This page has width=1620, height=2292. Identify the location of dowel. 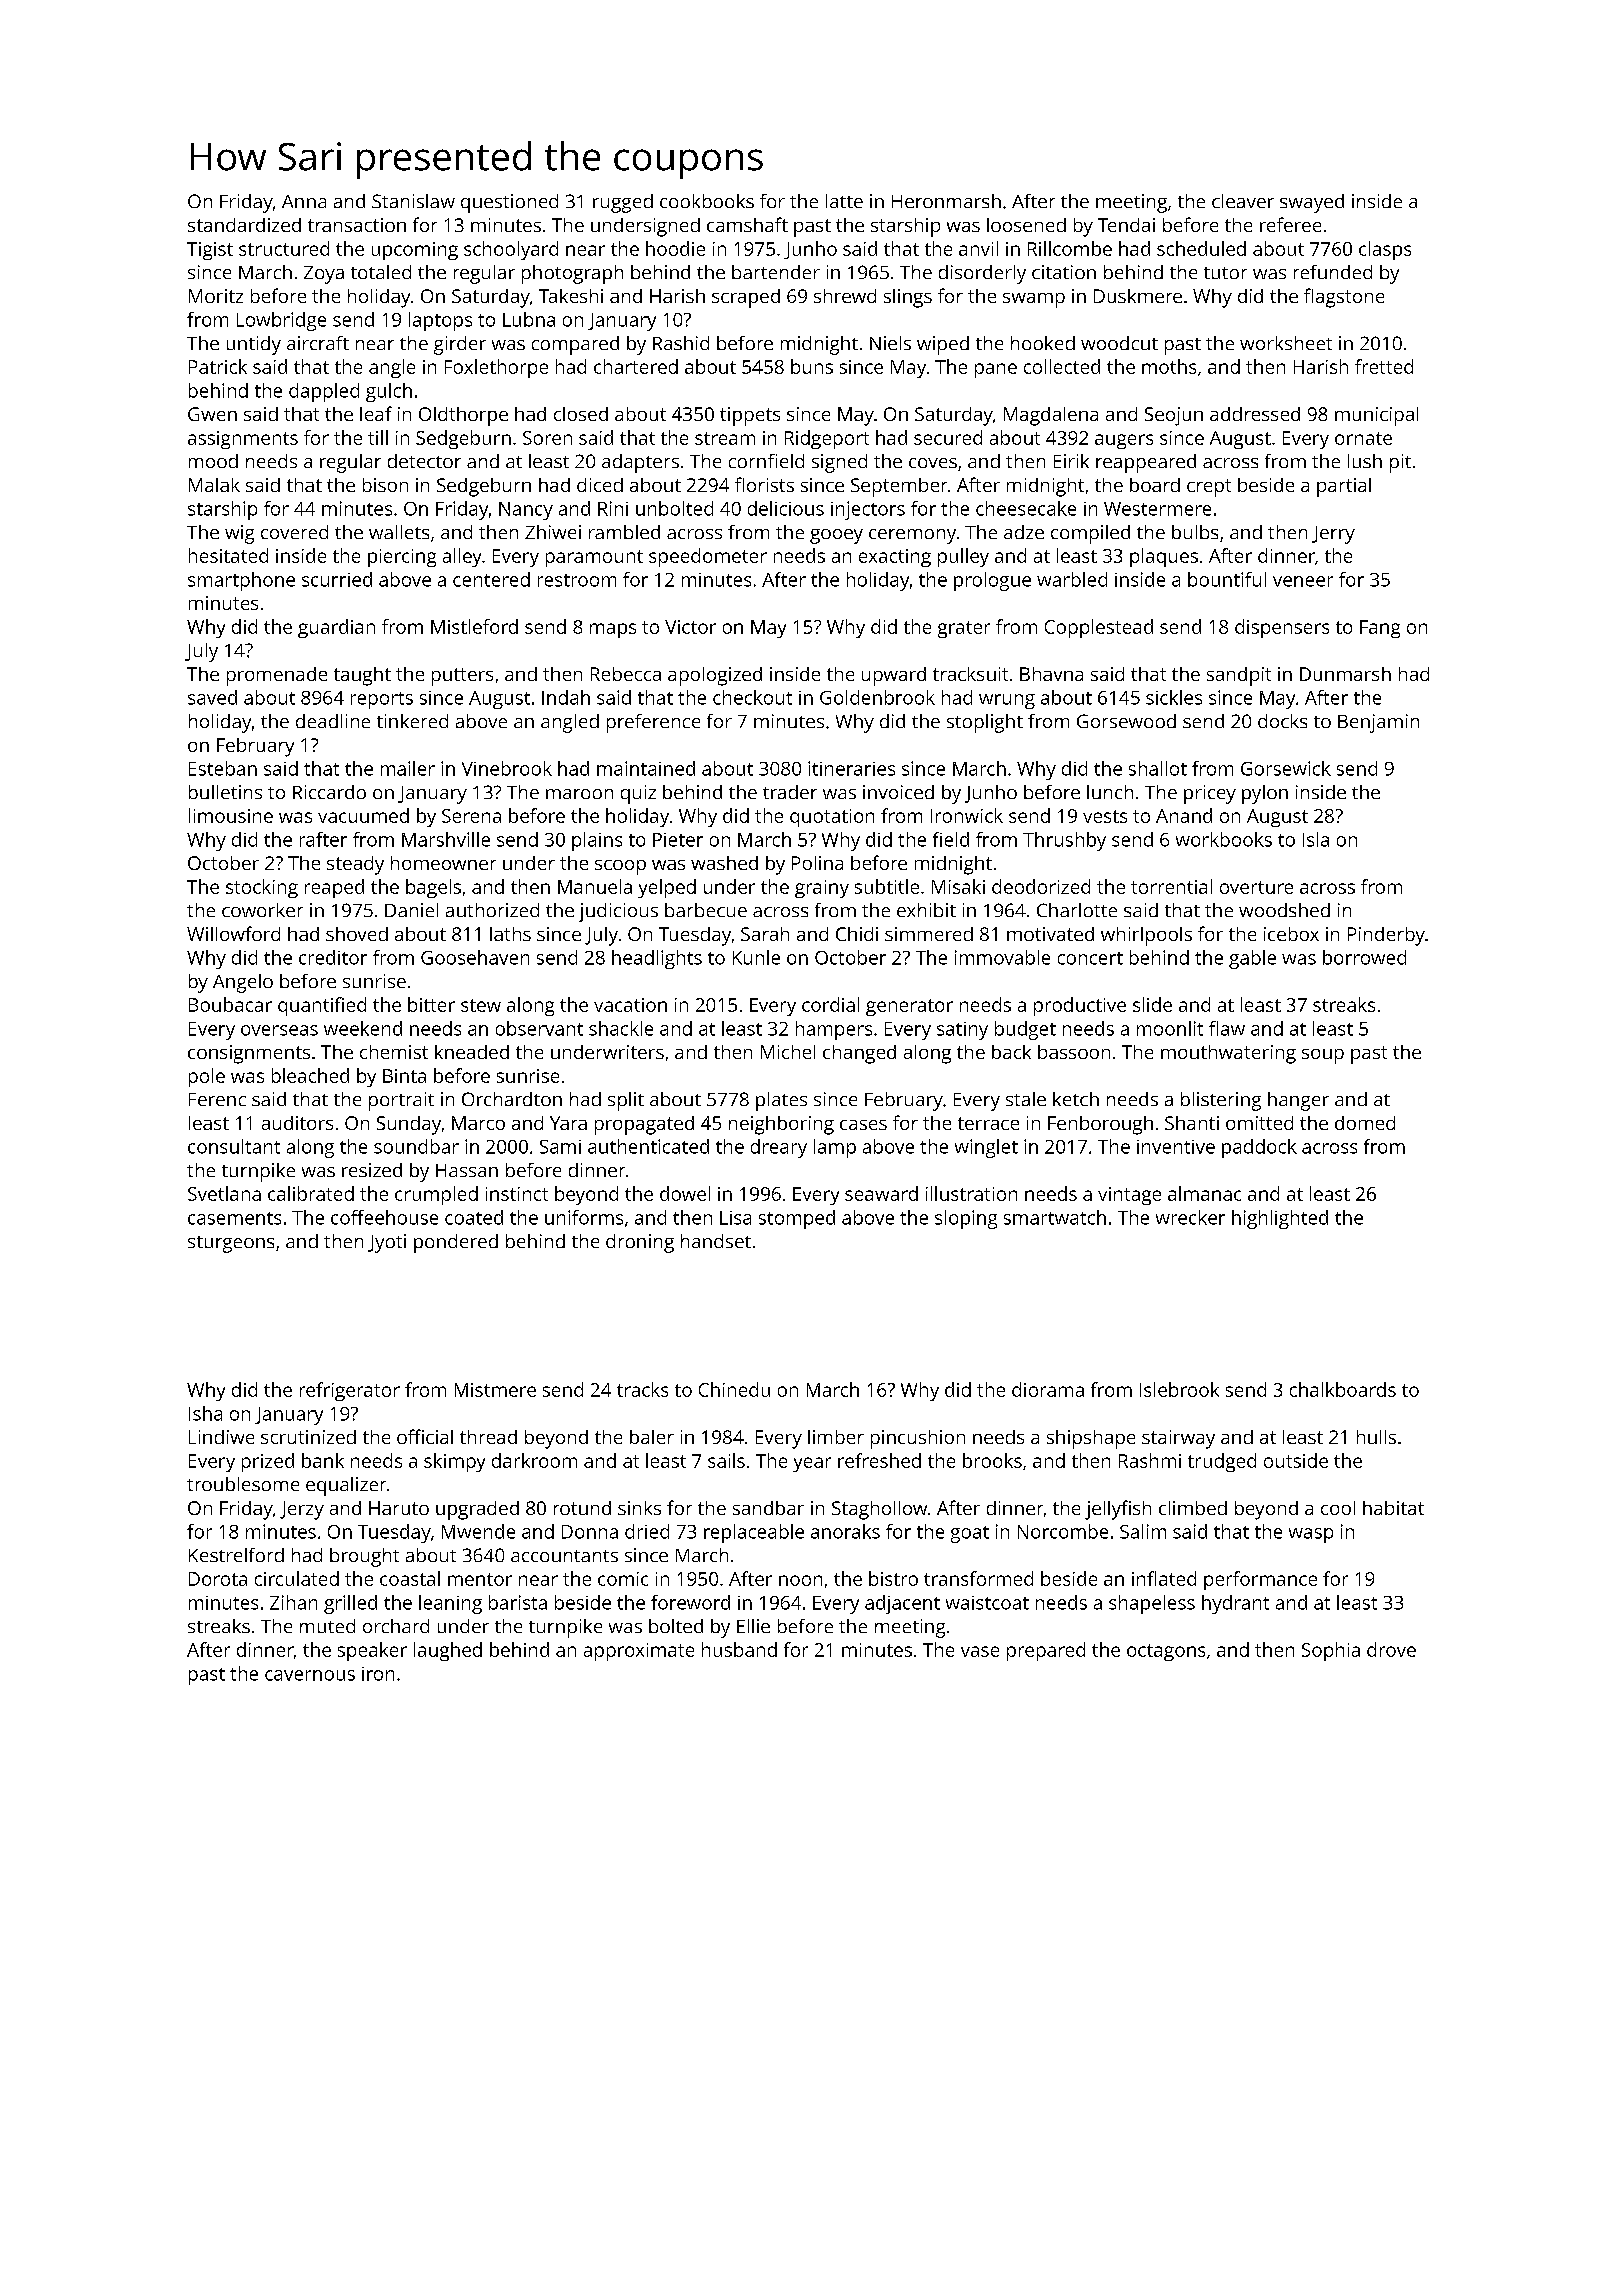
(685, 1193).
